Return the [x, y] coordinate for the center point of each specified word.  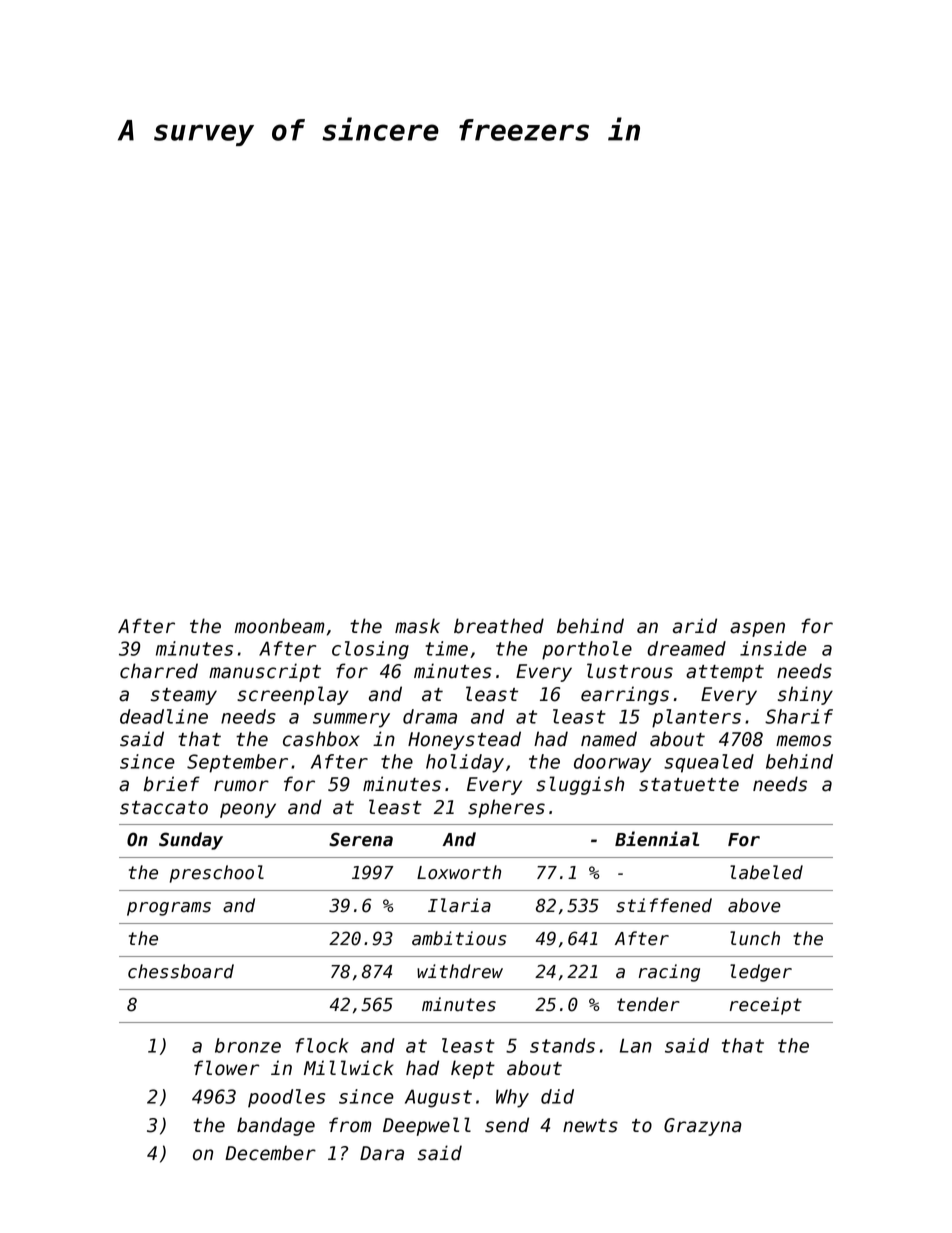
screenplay [293, 695]
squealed [709, 763]
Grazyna [703, 1127]
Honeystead [464, 740]
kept [473, 1069]
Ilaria [459, 905]
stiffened [664, 905]
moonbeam [280, 626]
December [270, 1153]
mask [417, 626]
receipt [766, 1006]
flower [226, 1068]
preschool [217, 874]
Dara [382, 1153]
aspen [757, 629]
